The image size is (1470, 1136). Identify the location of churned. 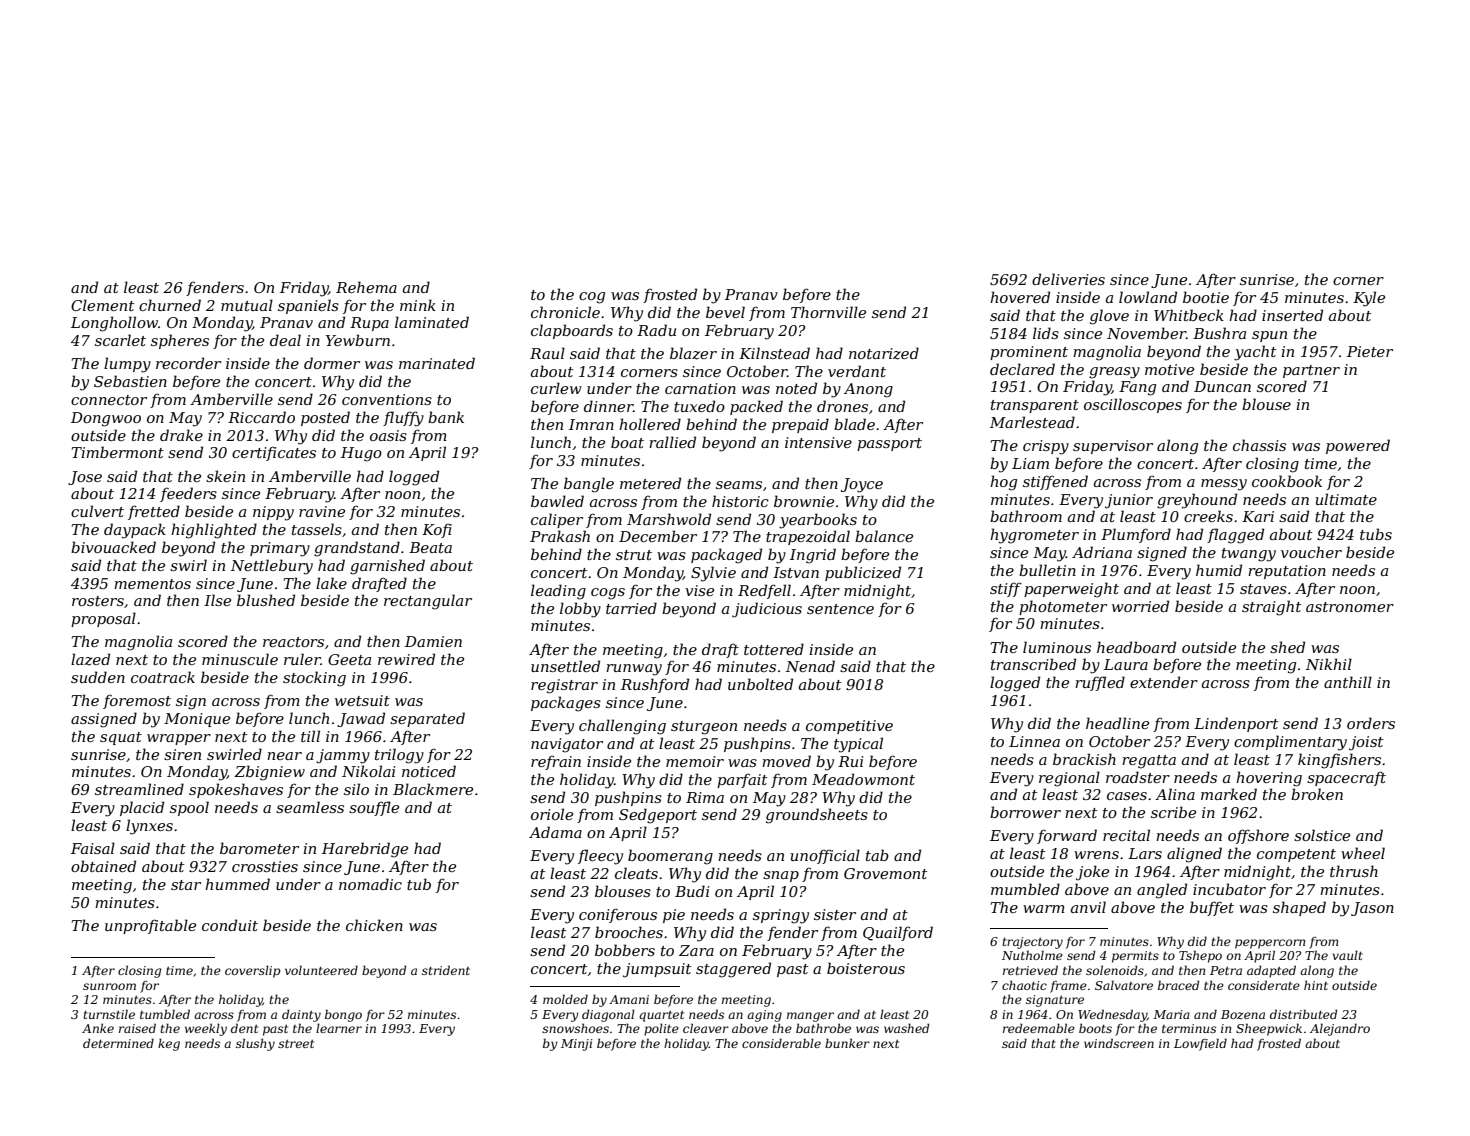
(170, 305).
